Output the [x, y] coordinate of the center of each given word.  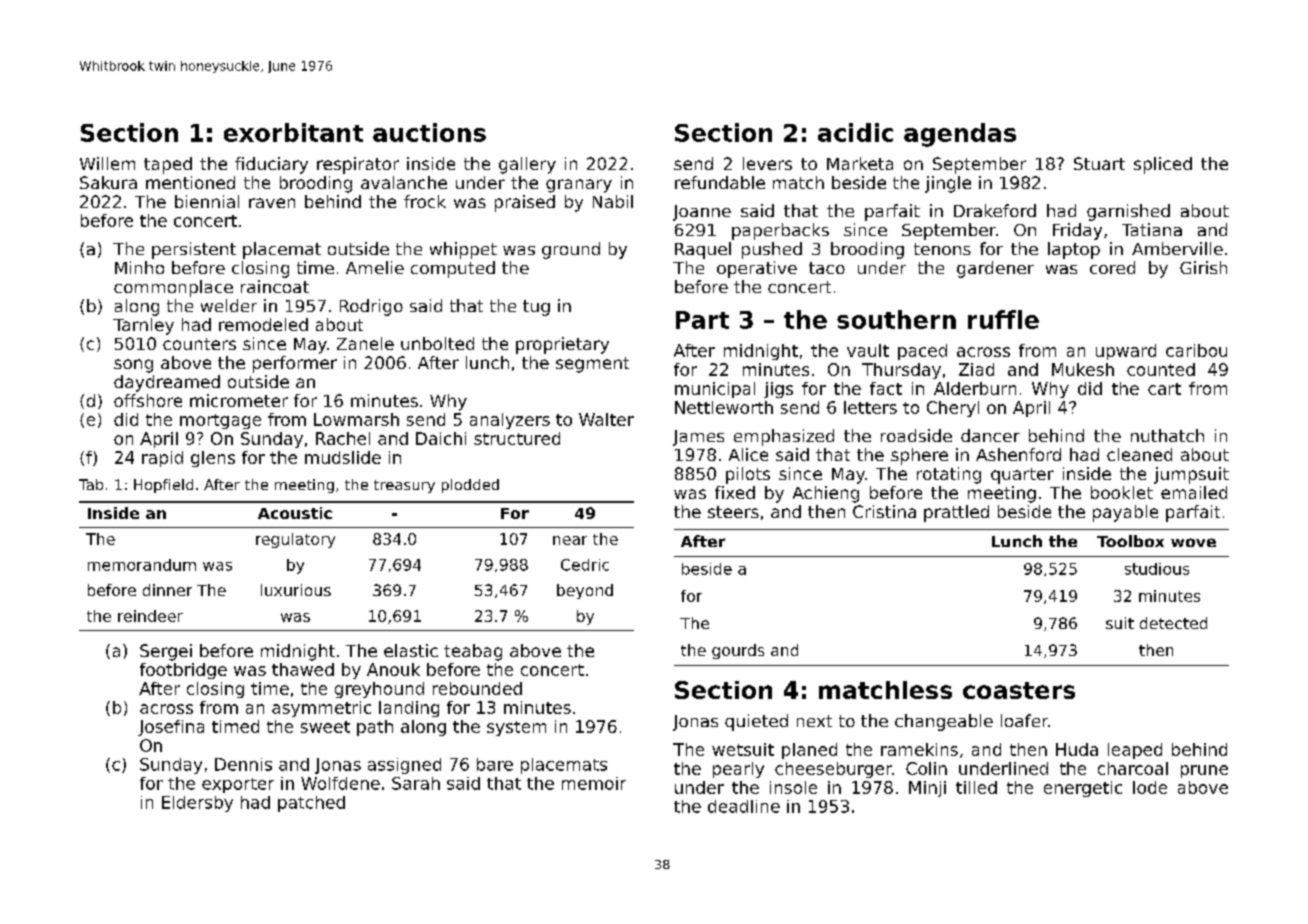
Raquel [703, 250]
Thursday [901, 371]
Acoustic [295, 513]
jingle [948, 184]
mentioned [190, 182]
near [570, 540]
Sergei [166, 652]
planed [809, 751]
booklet [1122, 492]
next [814, 721]
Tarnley [143, 326]
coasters [1019, 690]
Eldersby [197, 804]
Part [702, 320]
